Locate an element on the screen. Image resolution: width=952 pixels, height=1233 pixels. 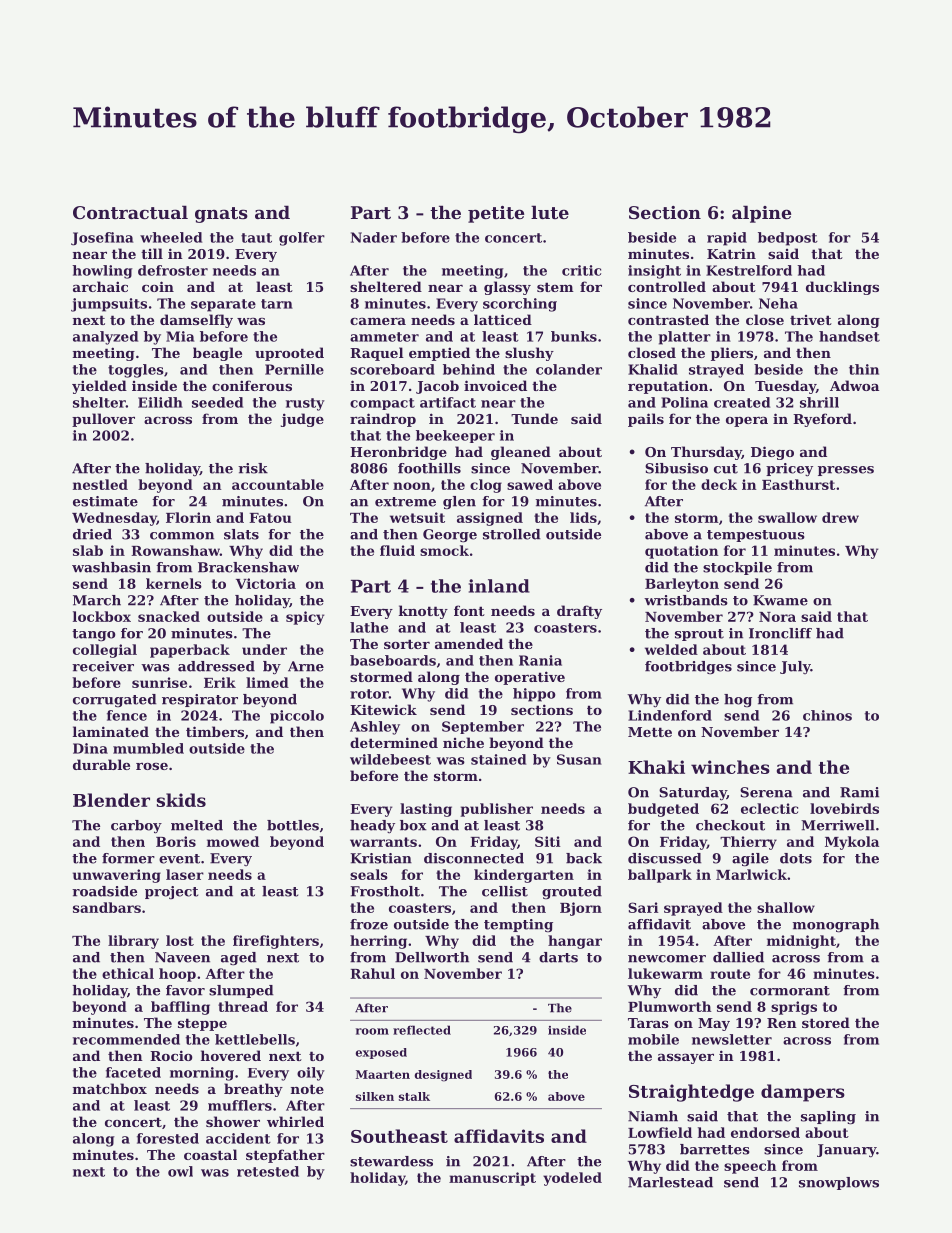
retested is located at coordinates (268, 1171).
